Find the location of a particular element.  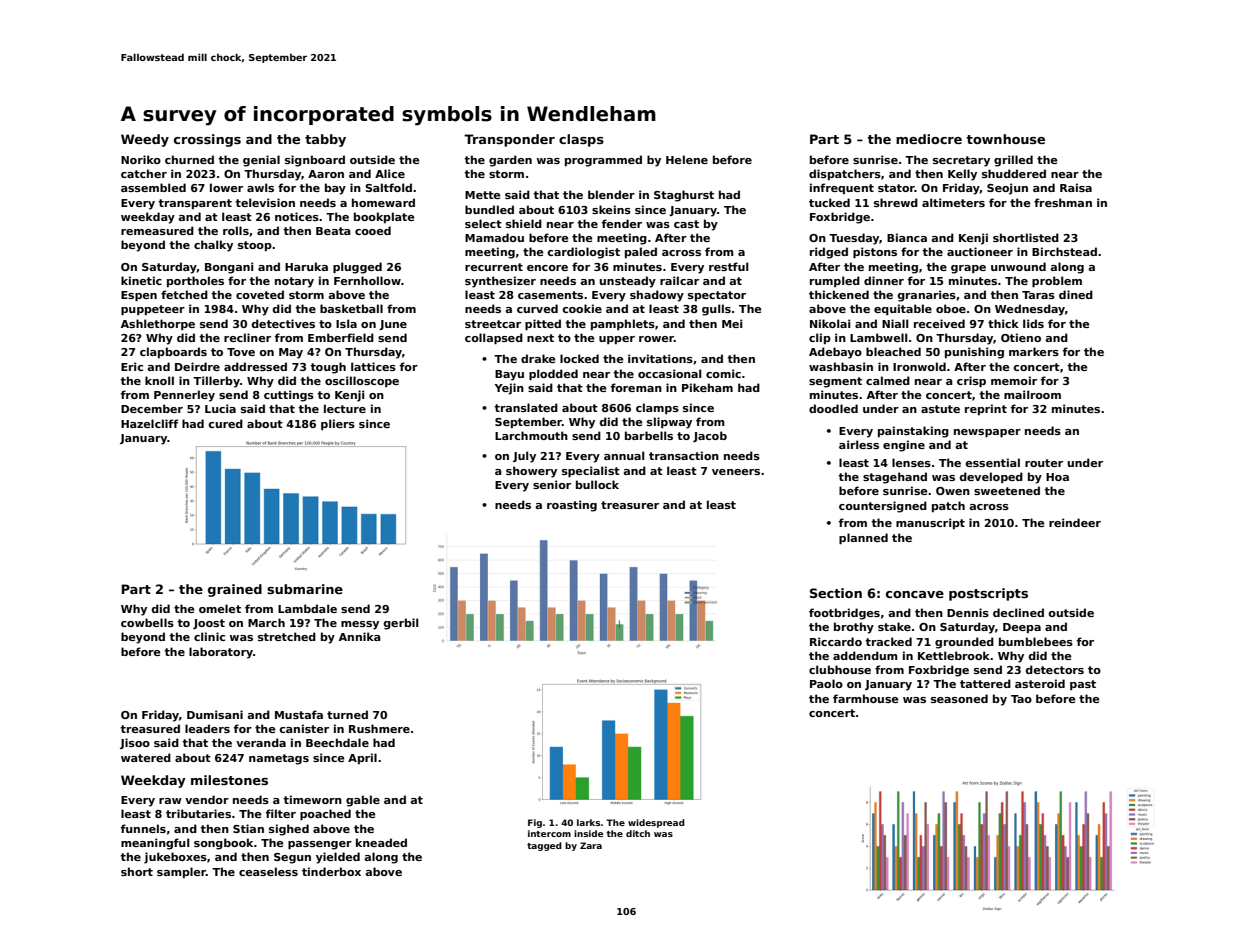

tinderbox is located at coordinates (331, 871).
